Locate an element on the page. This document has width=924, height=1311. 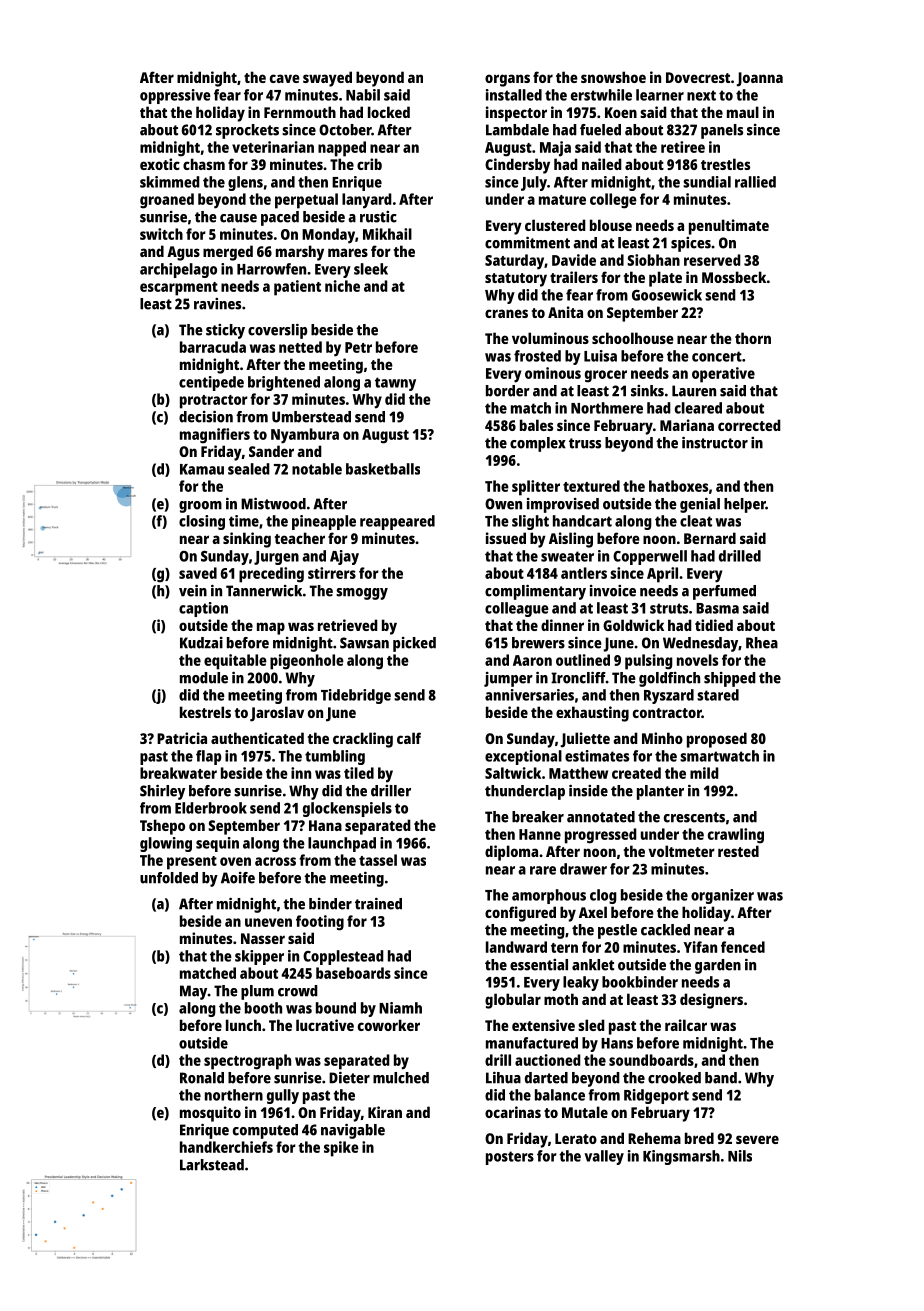
complex is located at coordinates (538, 444).
